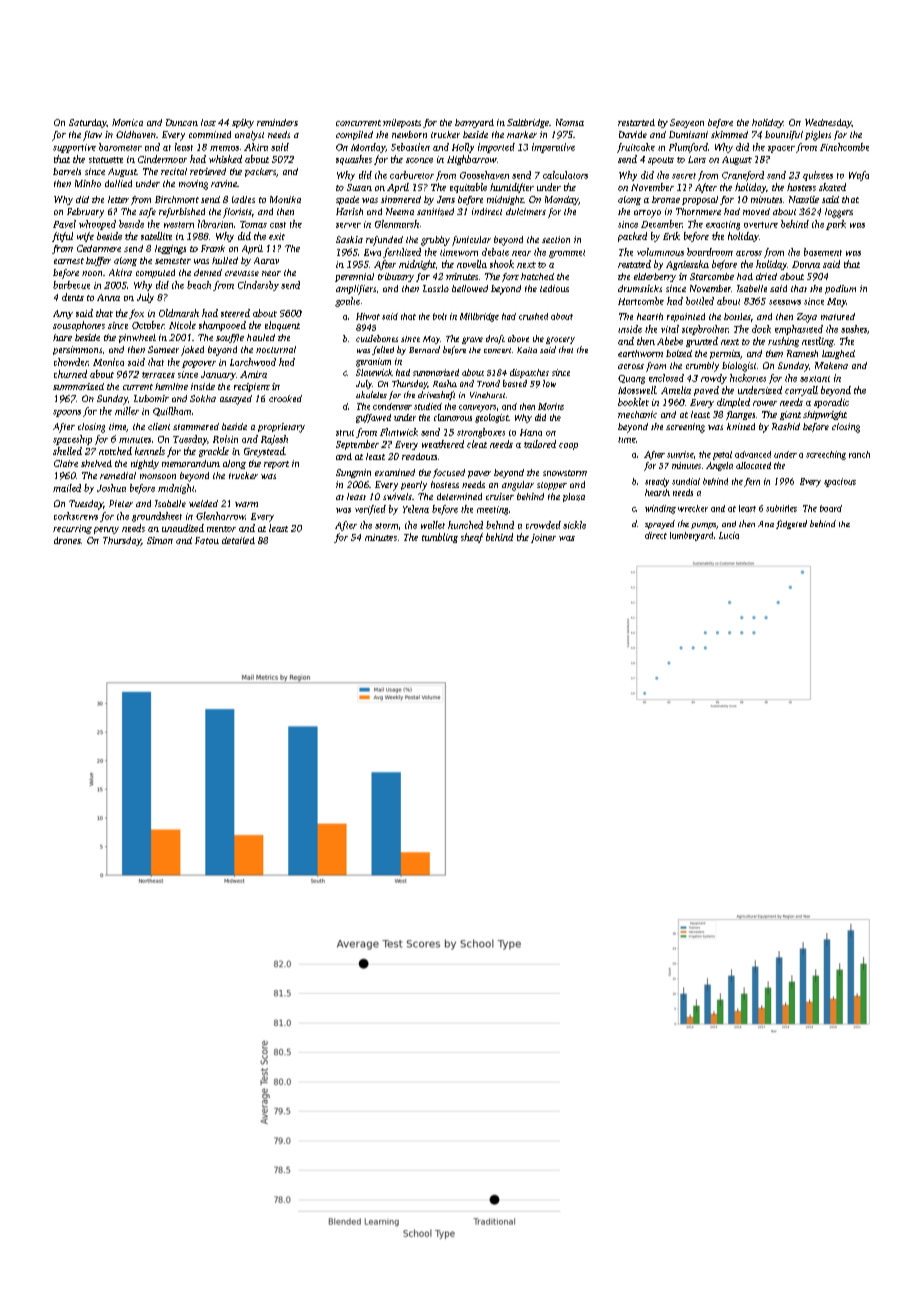 The image size is (924, 1308). I want to click on Simon, so click(160, 540).
